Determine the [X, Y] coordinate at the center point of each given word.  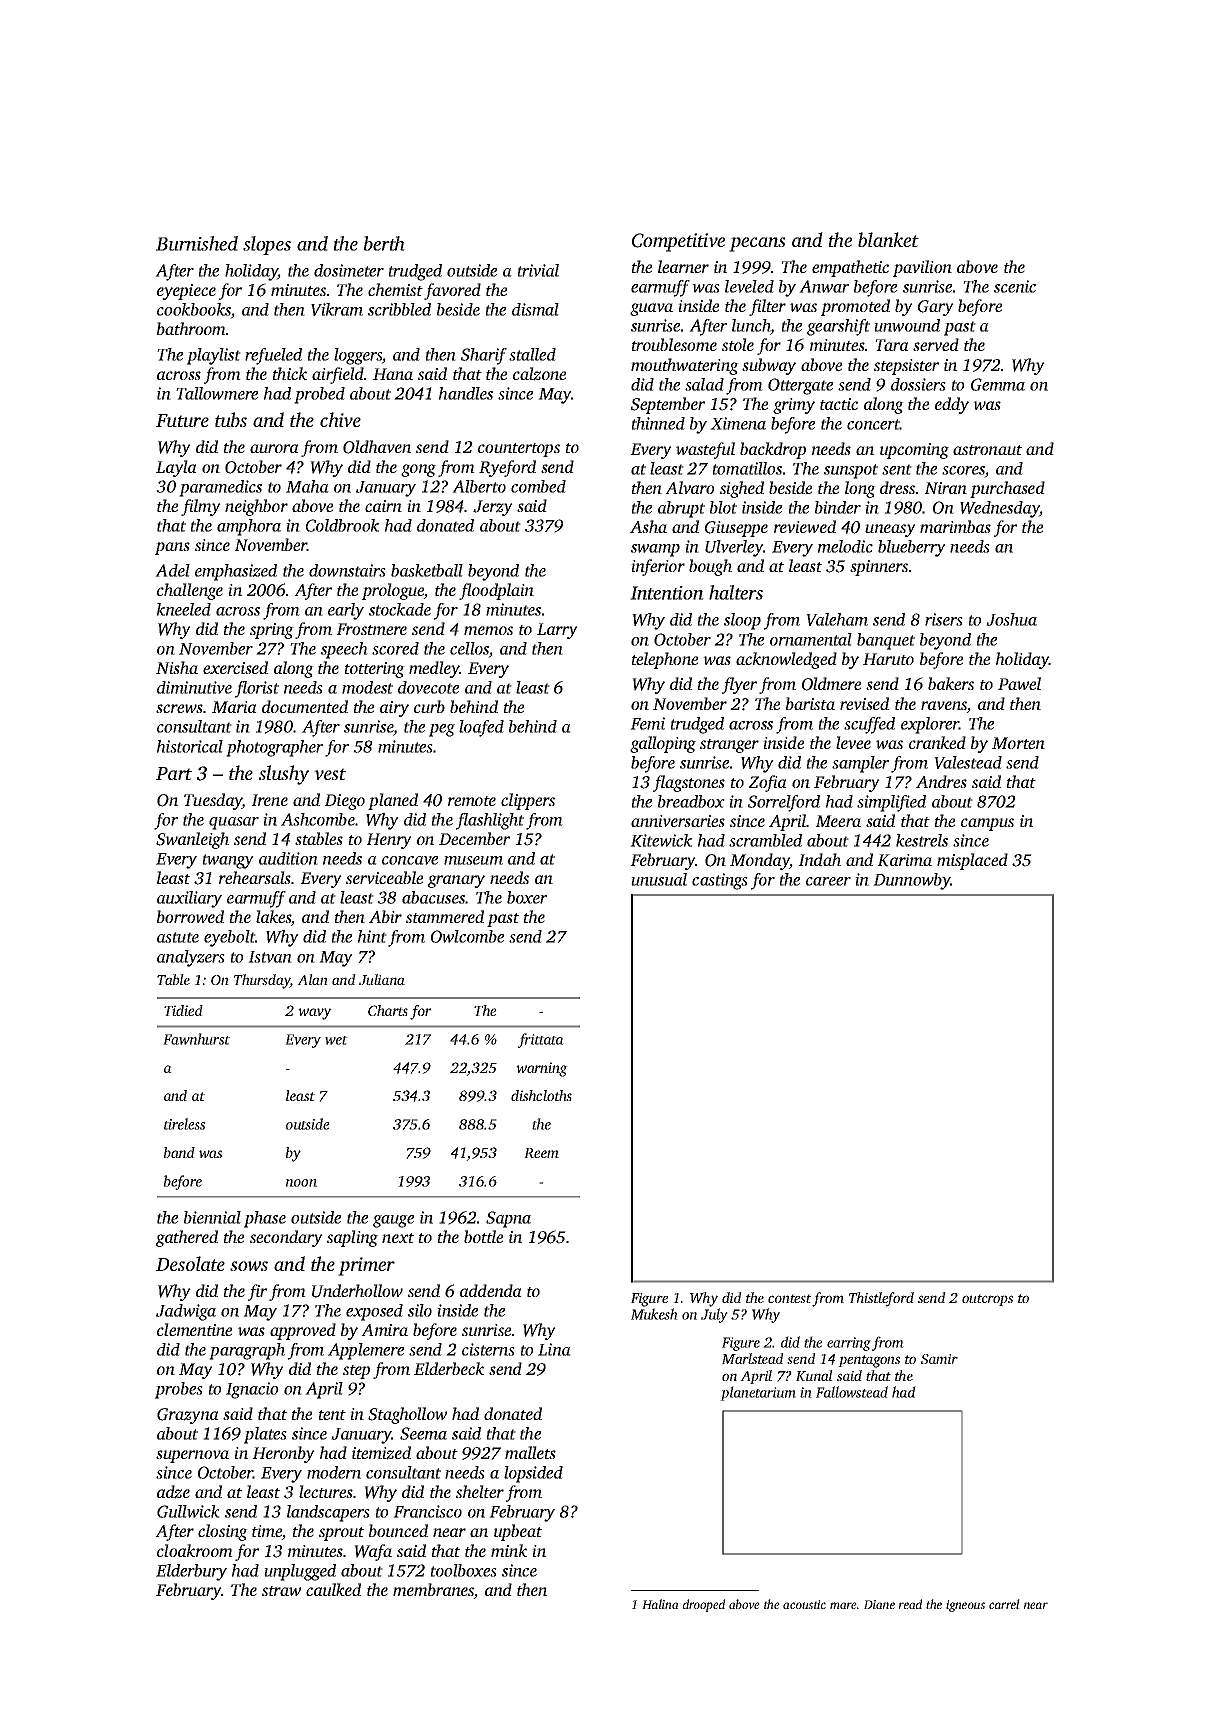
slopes [267, 245]
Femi [647, 723]
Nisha [177, 667]
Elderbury [191, 1572]
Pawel [1019, 683]
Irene [269, 800]
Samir [939, 1359]
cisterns [488, 1349]
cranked [937, 742]
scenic [1015, 286]
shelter [480, 1491]
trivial [538, 270]
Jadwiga [186, 1312]
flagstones [689, 783]
